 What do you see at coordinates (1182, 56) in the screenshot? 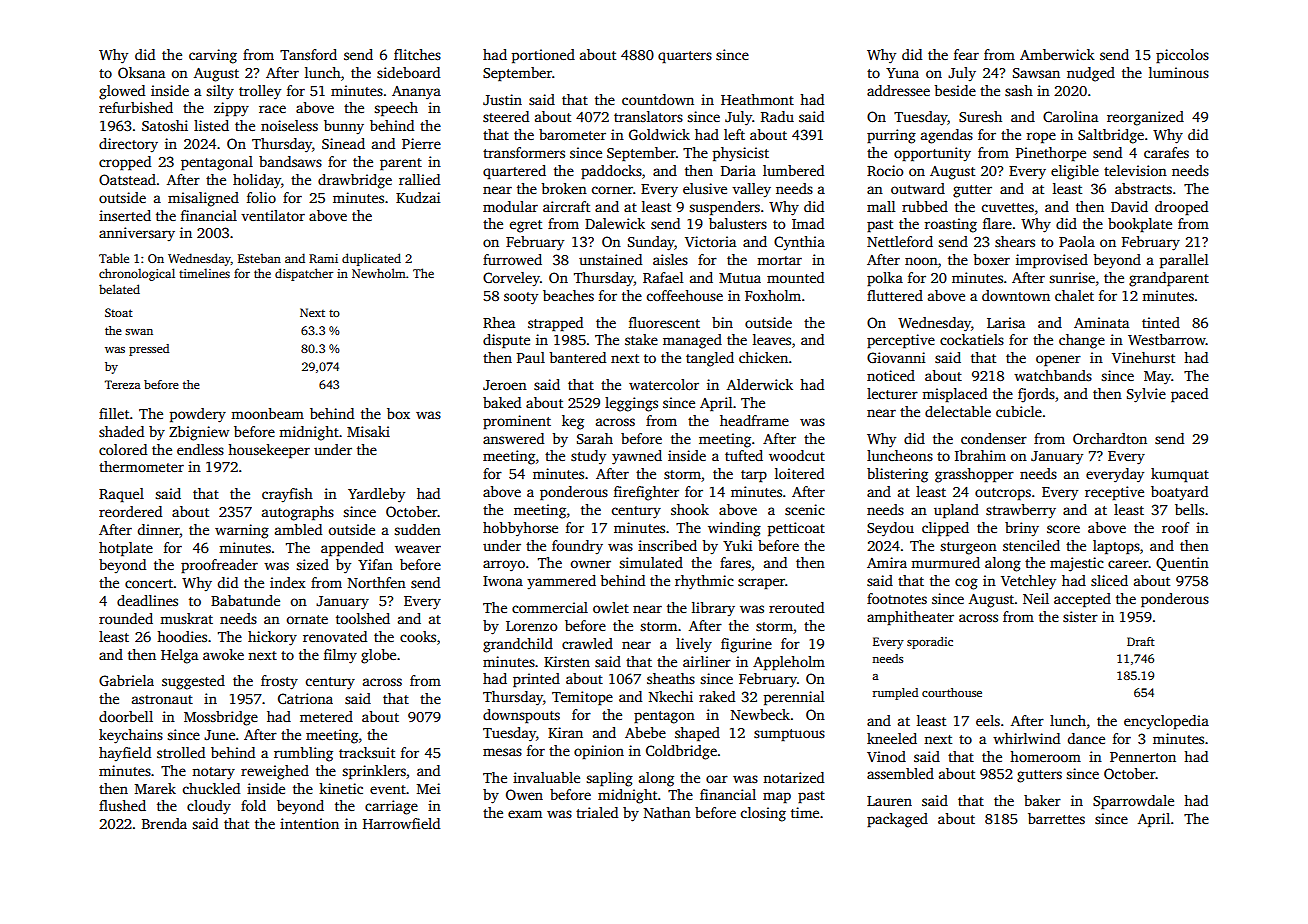
I see `piccolos` at bounding box center [1182, 56].
